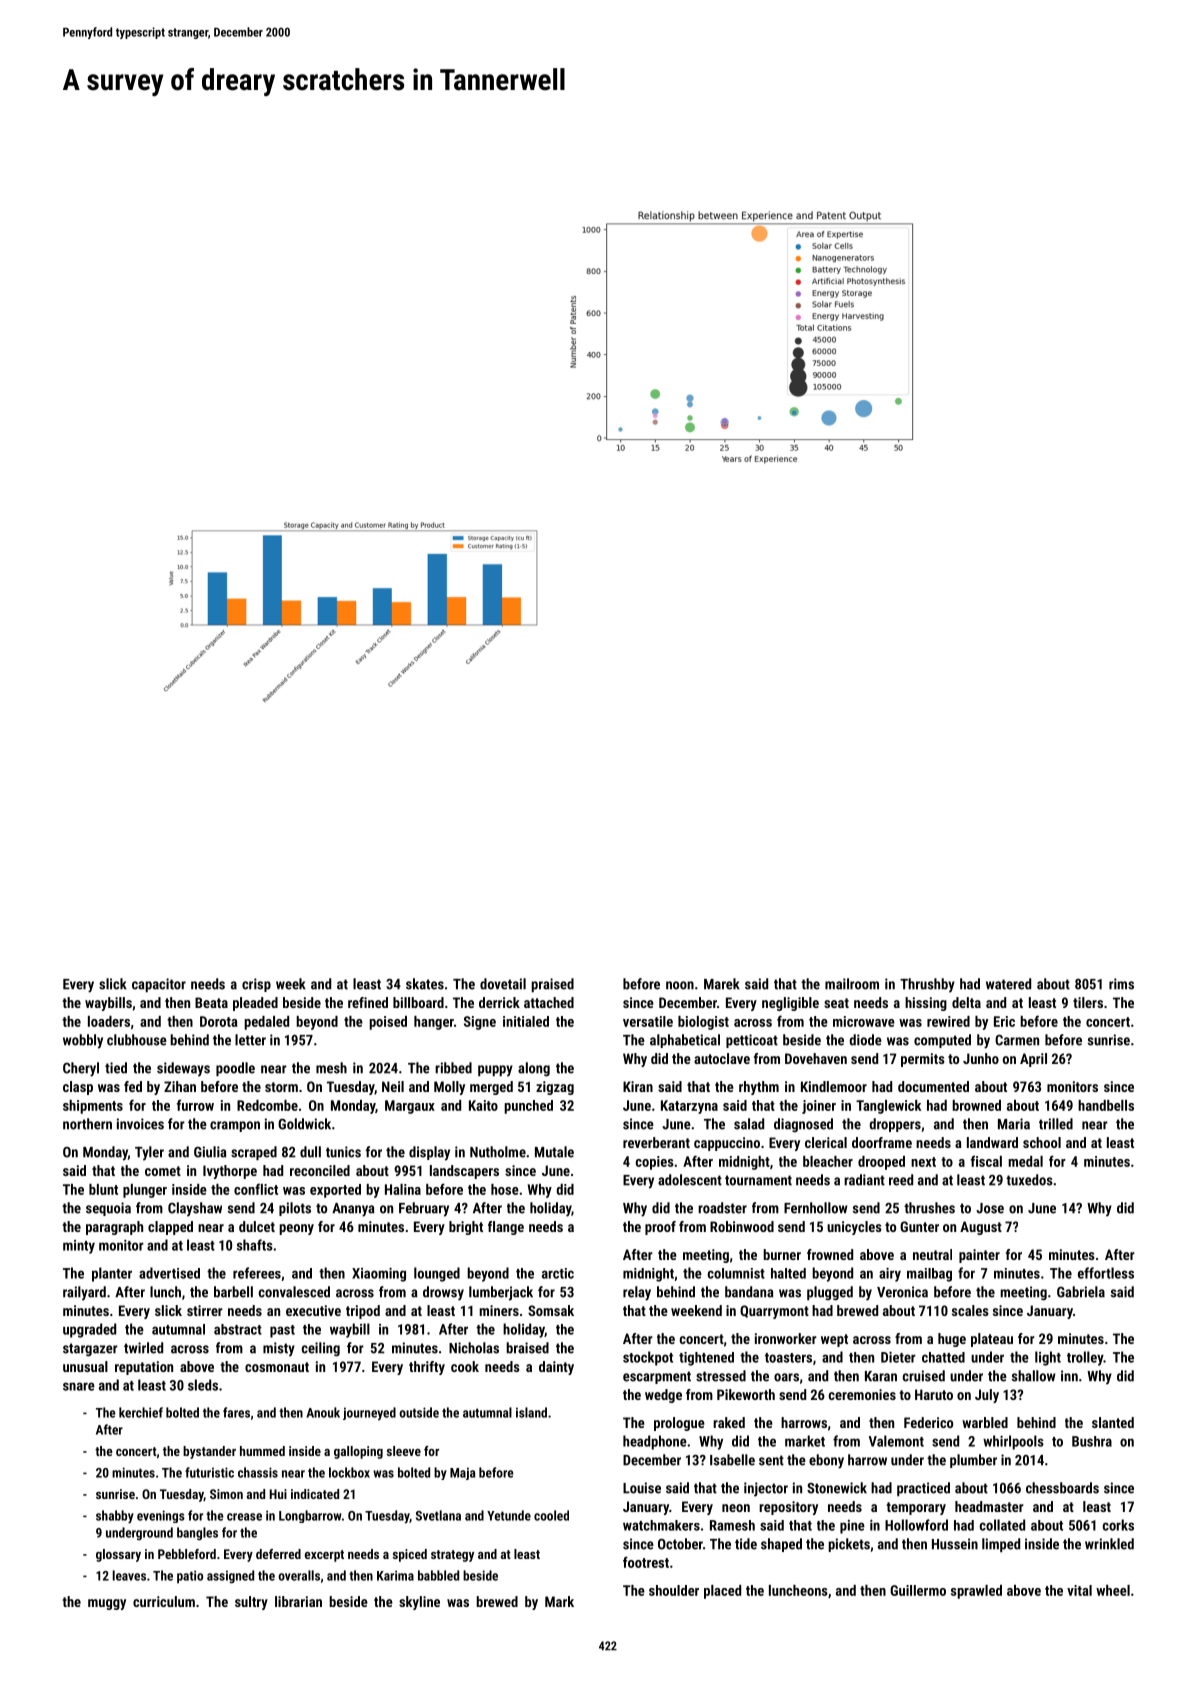 The image size is (1197, 1693). What do you see at coordinates (901, 1180) in the screenshot?
I see `reed` at bounding box center [901, 1180].
